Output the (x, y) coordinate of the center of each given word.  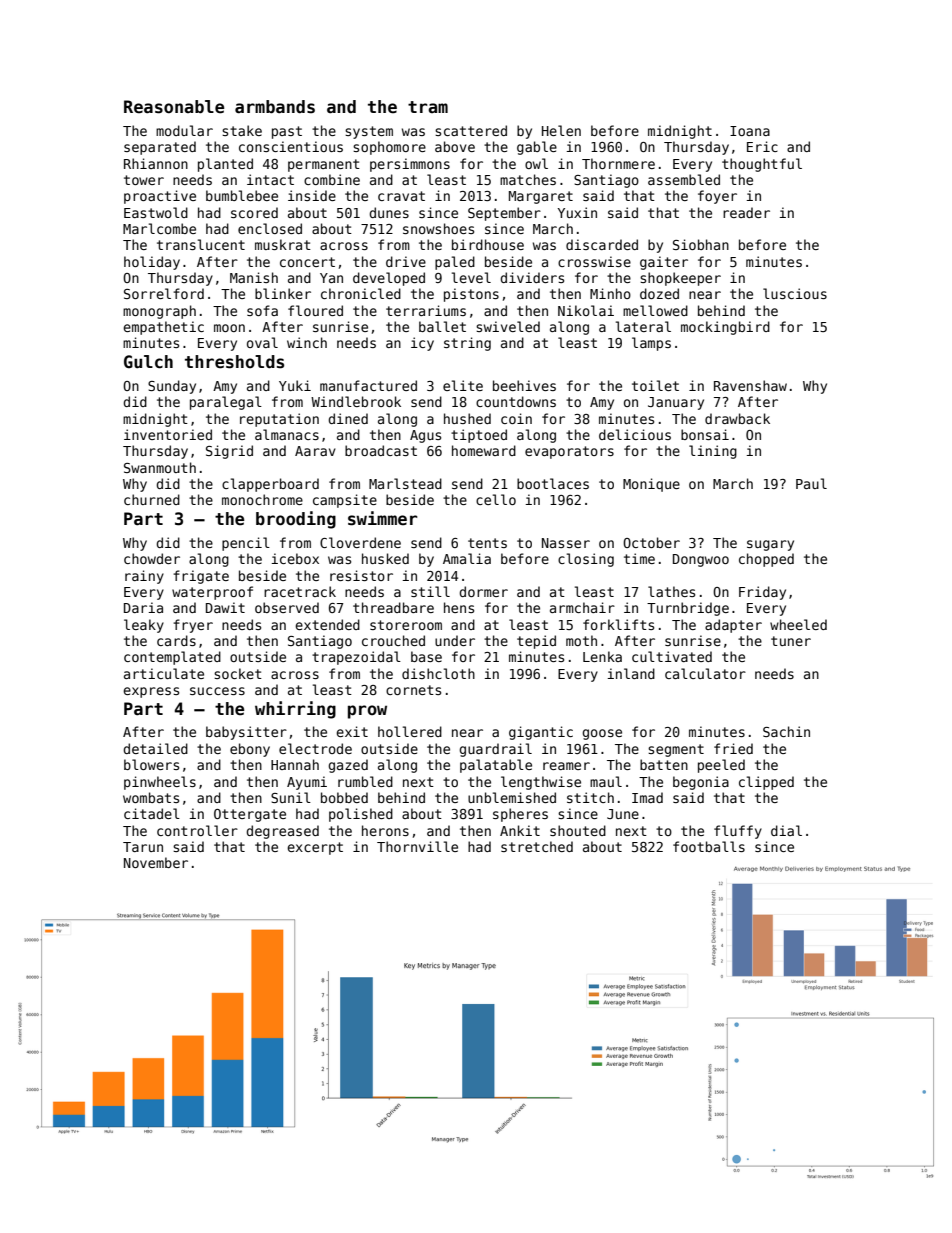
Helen (561, 130)
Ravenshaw (750, 385)
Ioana (750, 131)
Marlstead (405, 483)
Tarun (143, 847)
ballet (442, 326)
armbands (275, 107)
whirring (295, 710)
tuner (791, 641)
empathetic (163, 328)
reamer (566, 766)
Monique (651, 485)
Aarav (315, 451)
